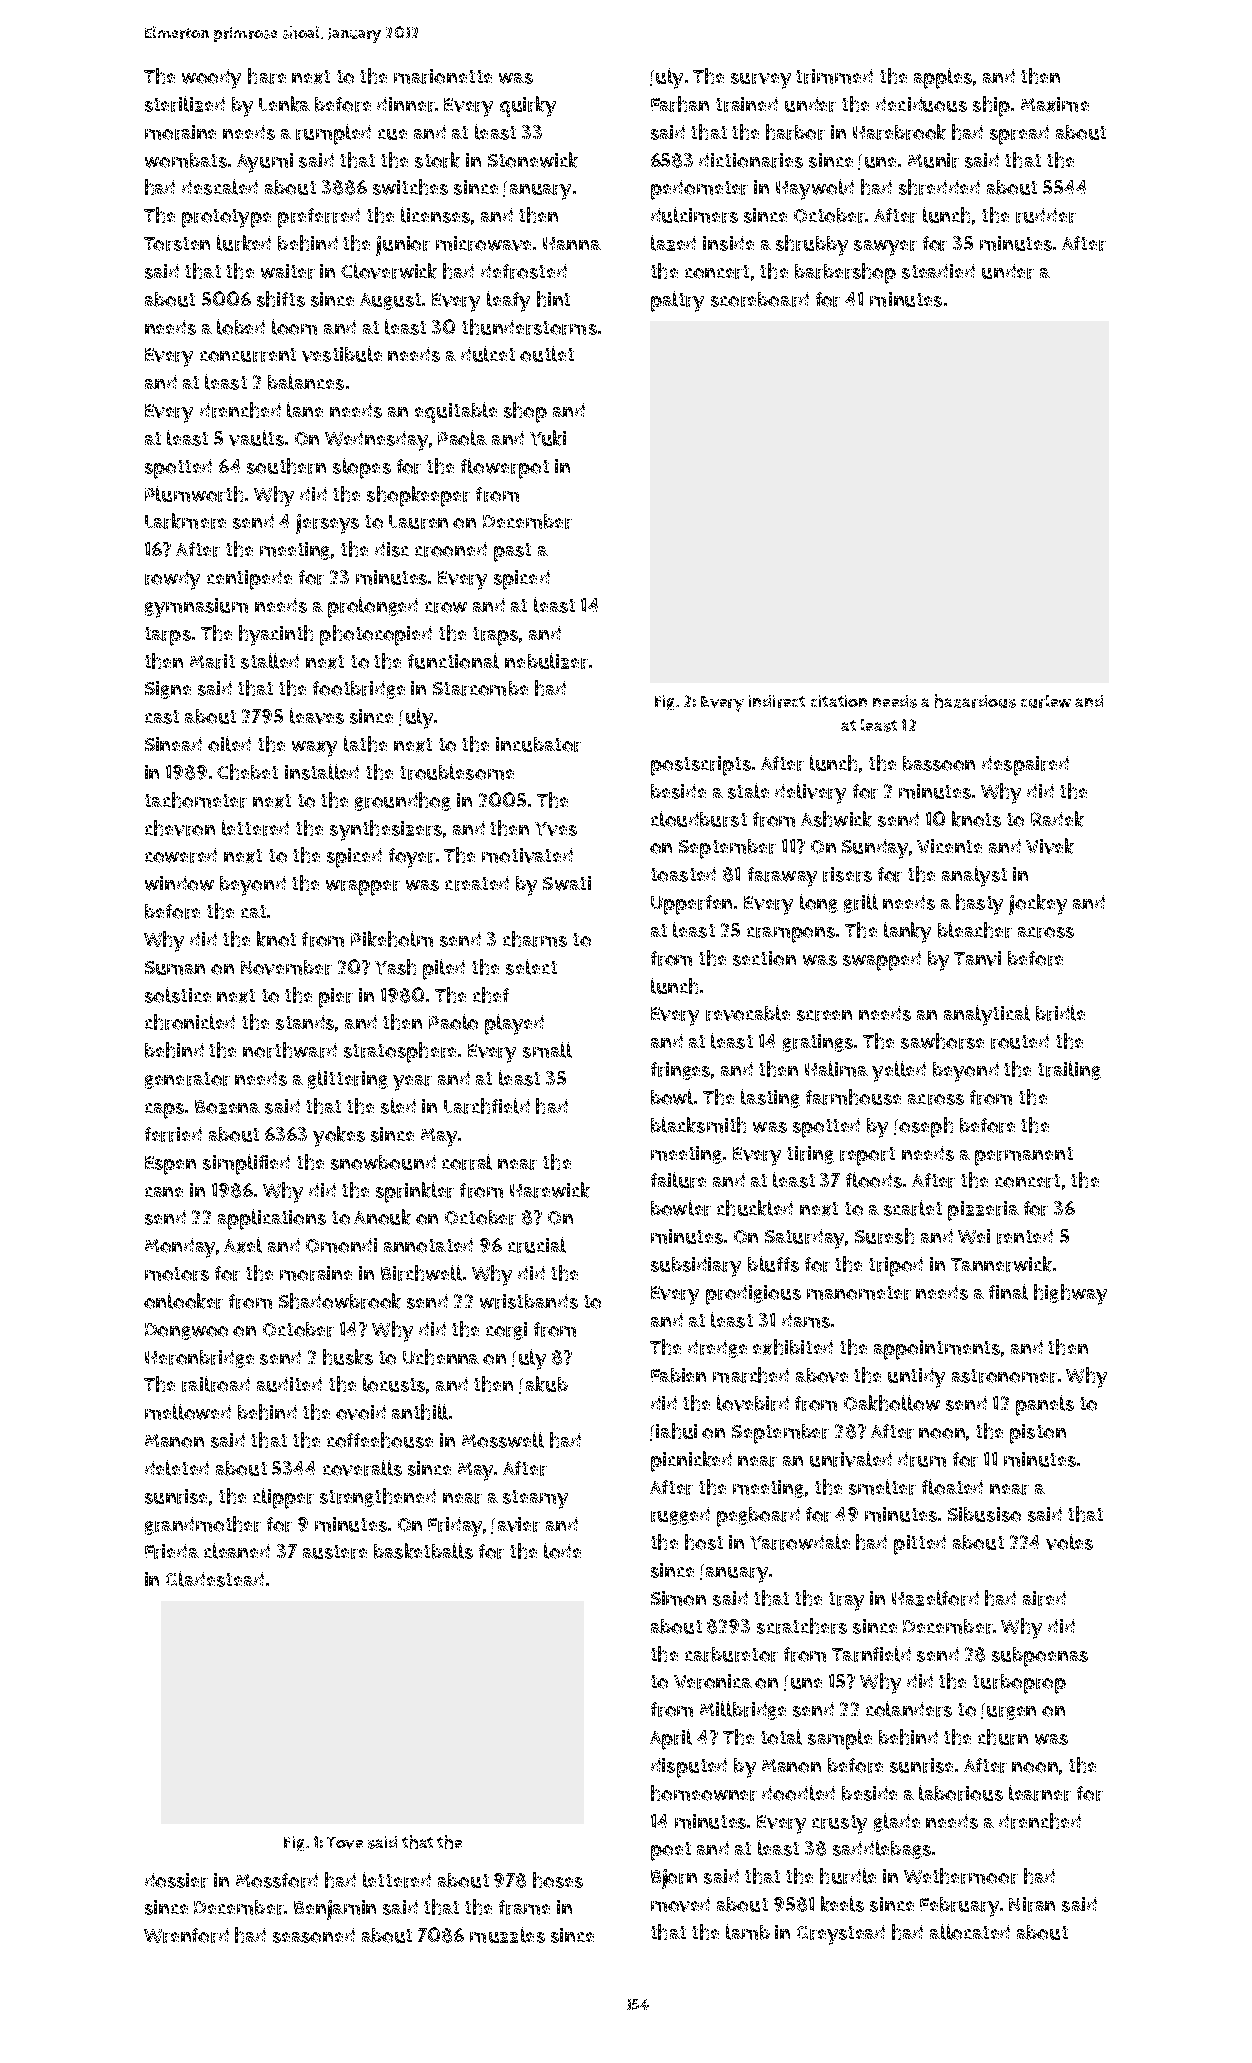 Image resolution: width=1252 pixels, height=2063 pixels. What do you see at coordinates (758, 1517) in the document?
I see `pegboard` at bounding box center [758, 1517].
